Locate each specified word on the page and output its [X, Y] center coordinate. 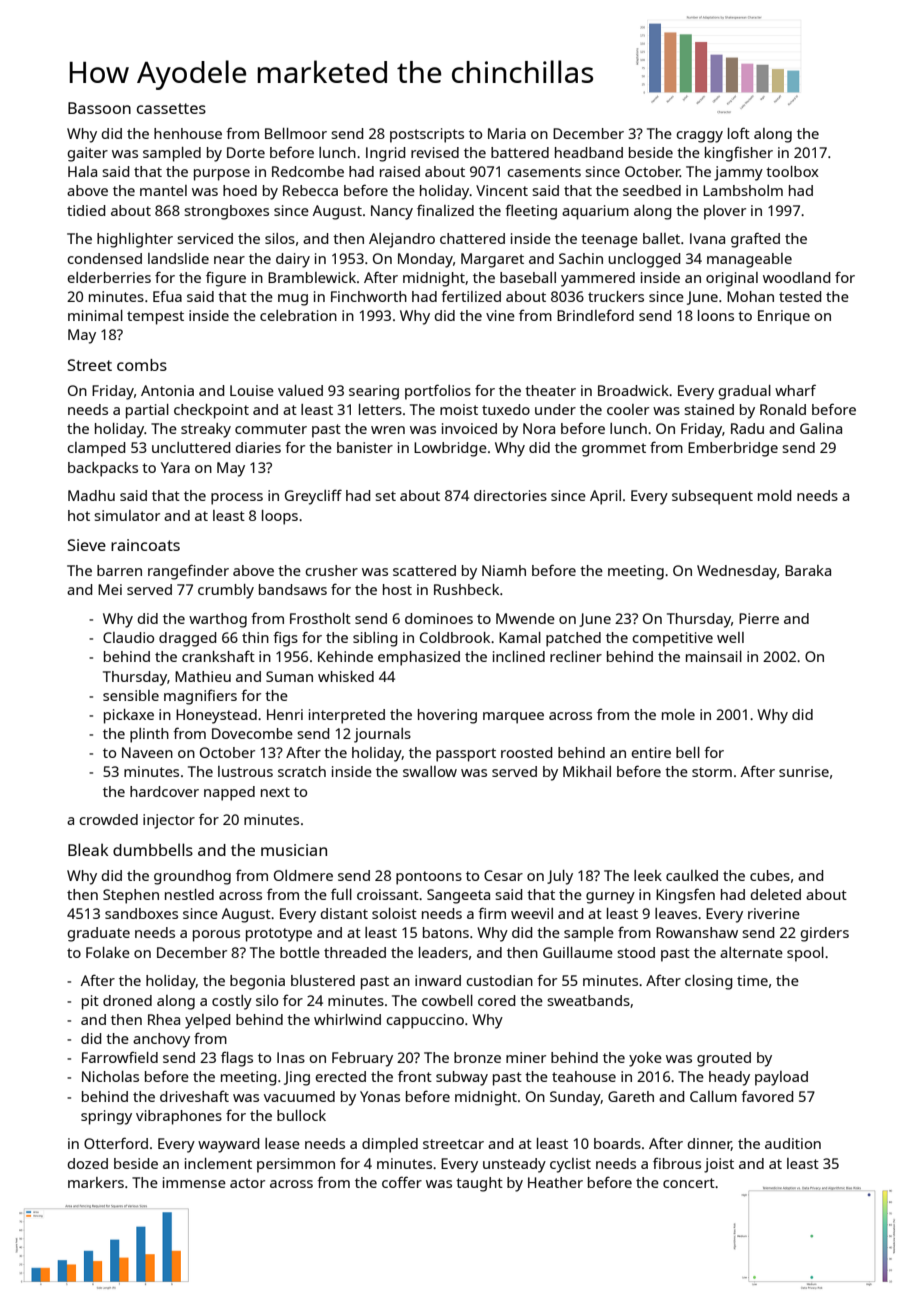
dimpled [390, 1145]
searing [374, 392]
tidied [86, 210]
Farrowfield [120, 1057]
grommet [614, 450]
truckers [616, 296]
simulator [127, 515]
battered [520, 152]
